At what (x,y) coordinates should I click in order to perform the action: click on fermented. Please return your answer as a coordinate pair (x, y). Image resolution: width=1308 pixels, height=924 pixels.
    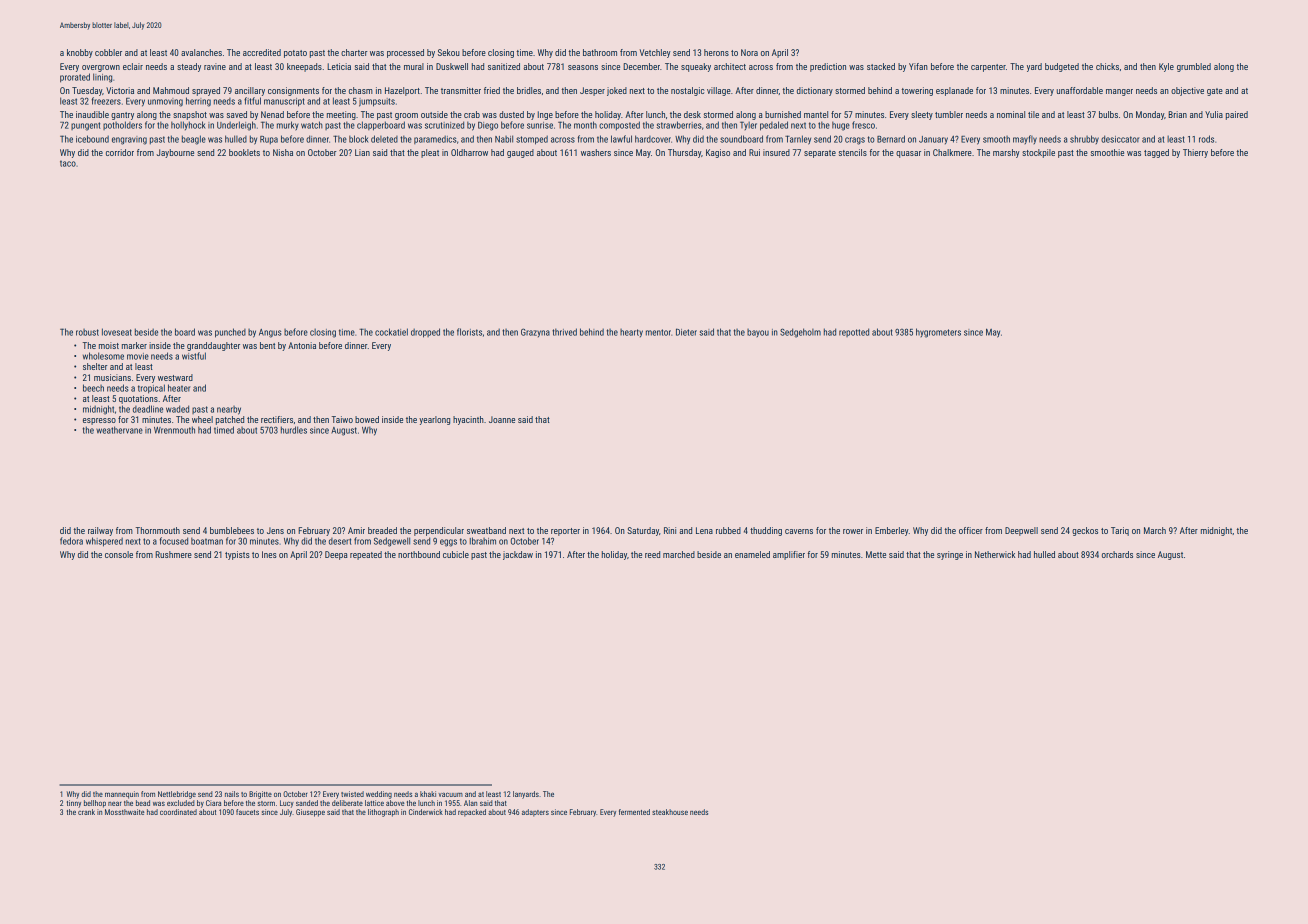
    Looking at the image, I should click on (634, 812).
